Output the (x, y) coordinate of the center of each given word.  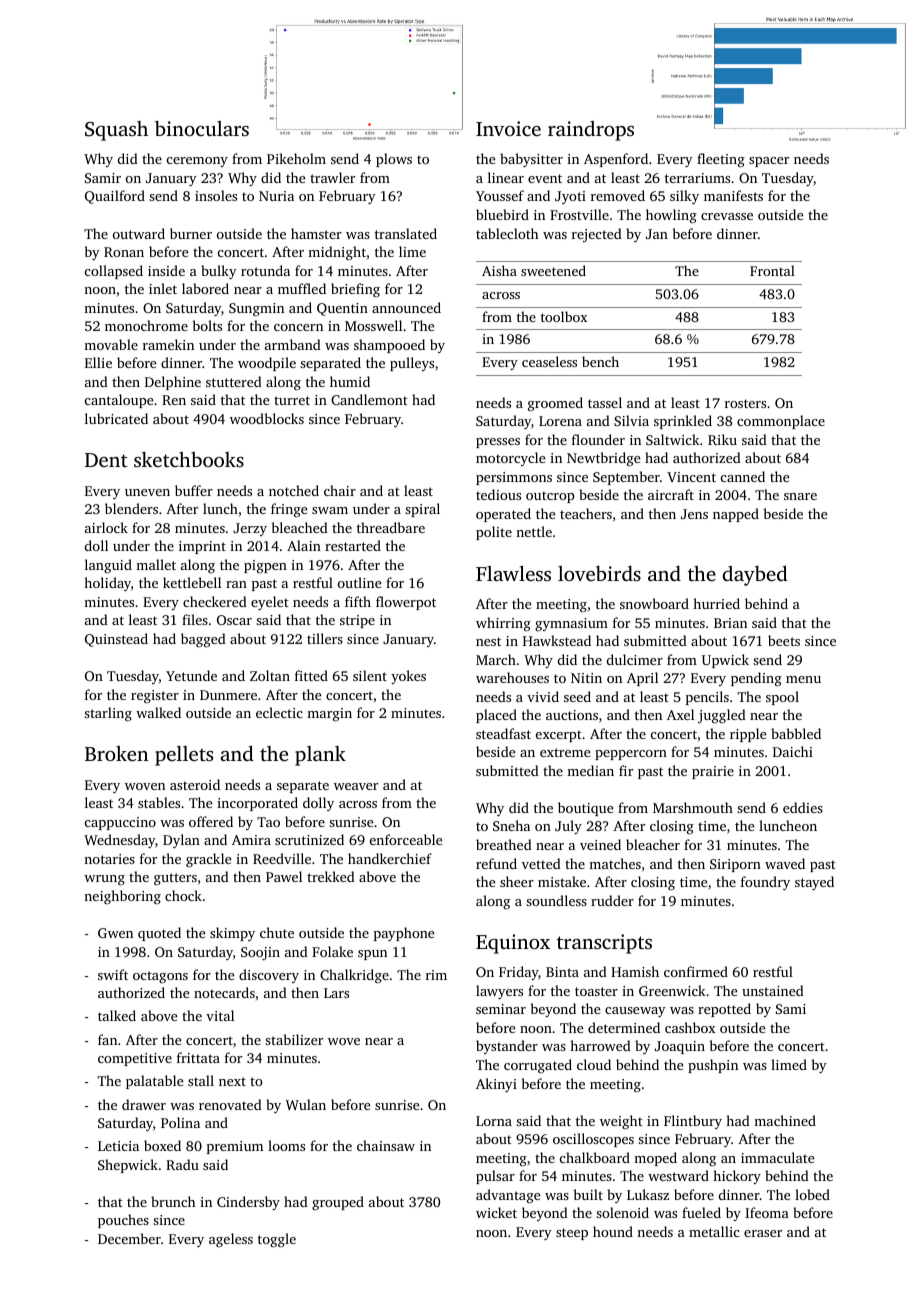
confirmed (696, 971)
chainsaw (386, 1145)
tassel (605, 402)
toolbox (564, 316)
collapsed (114, 272)
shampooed (389, 346)
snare (800, 496)
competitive (135, 1059)
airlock (106, 527)
